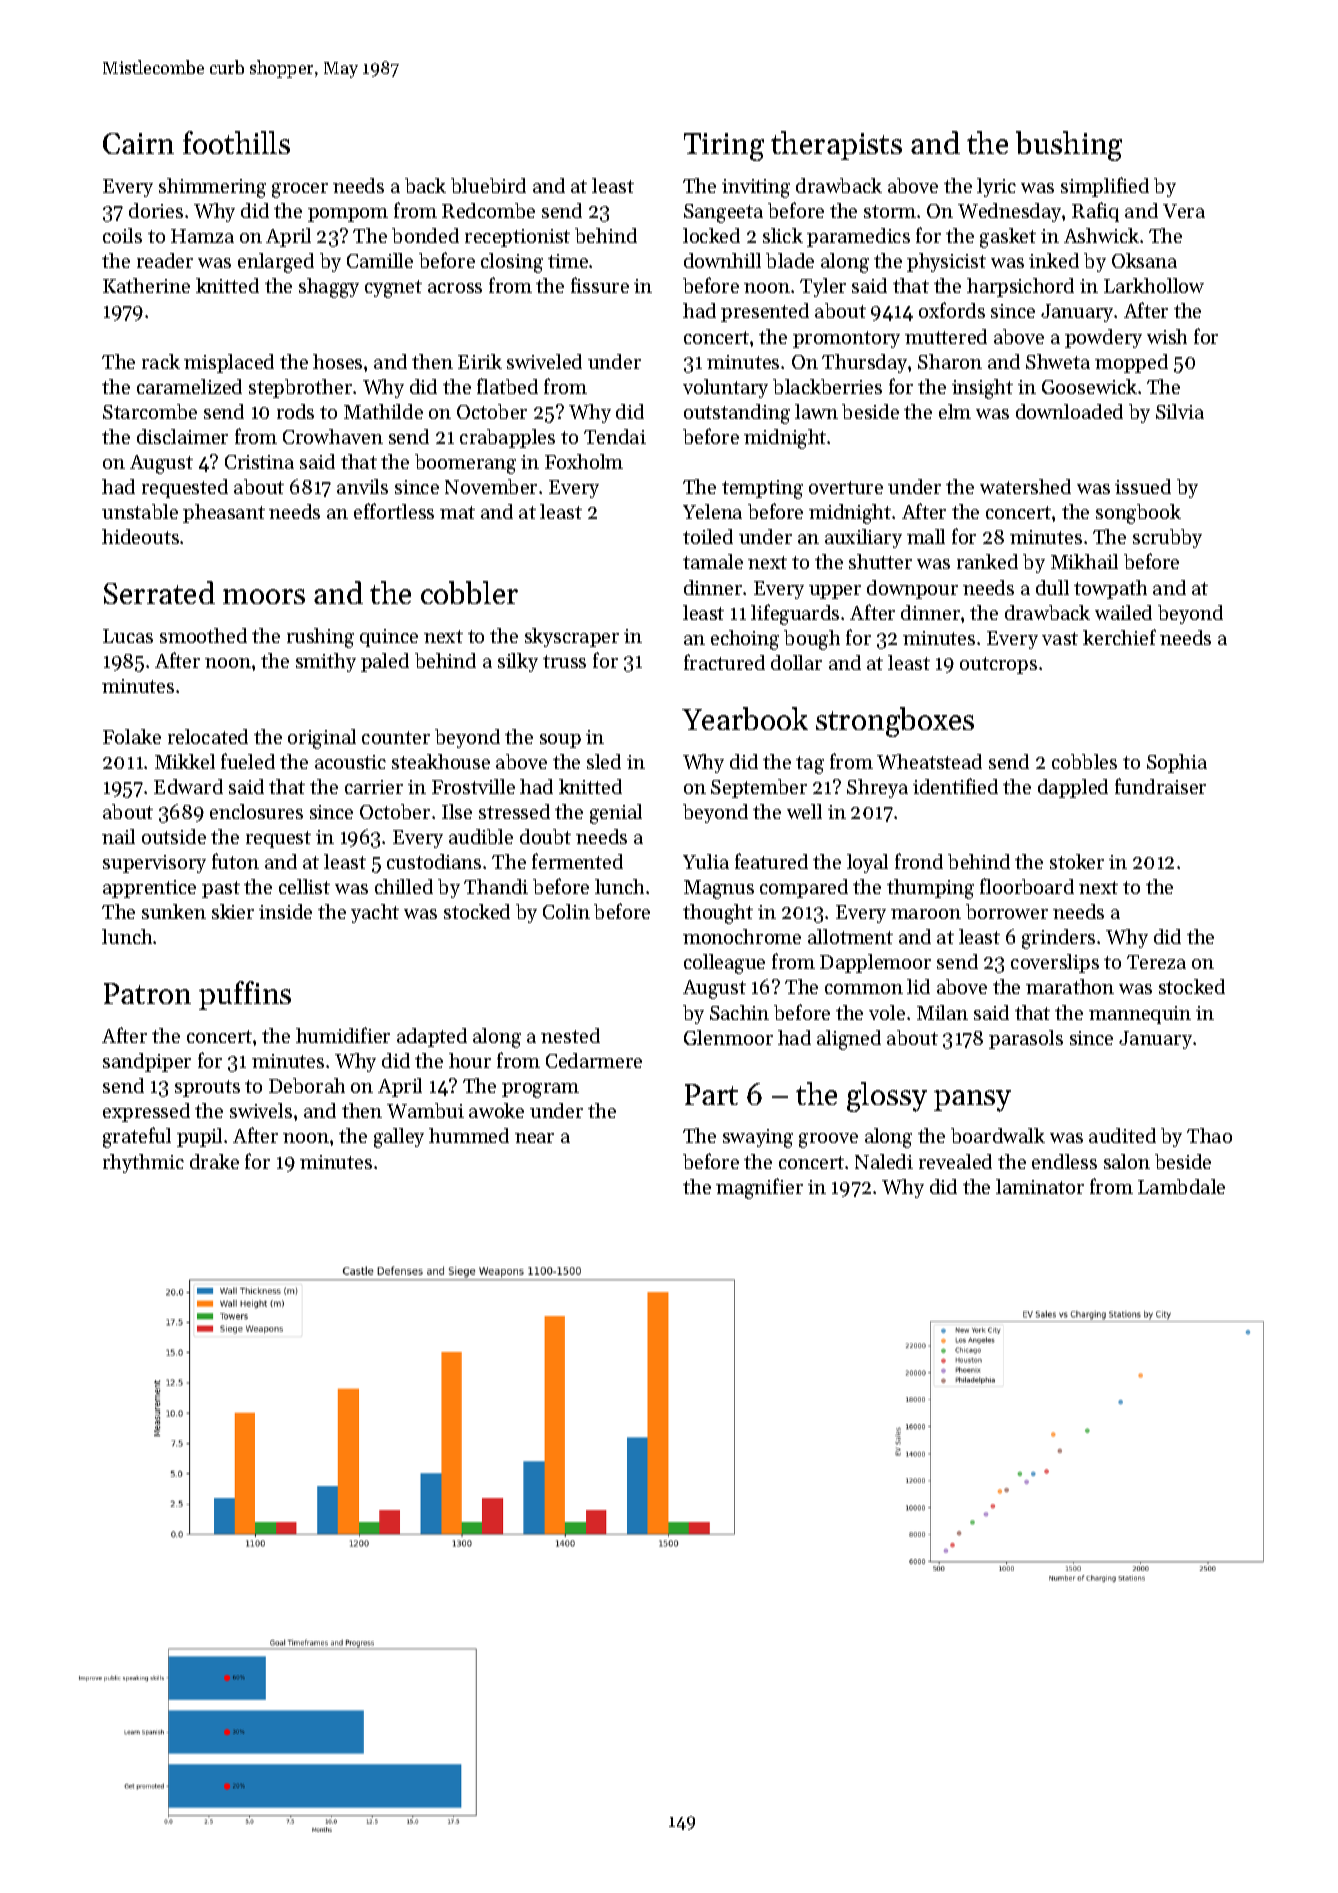 The height and width of the page is (1893, 1338). What do you see at coordinates (214, 1161) in the page?
I see `drake` at bounding box center [214, 1161].
